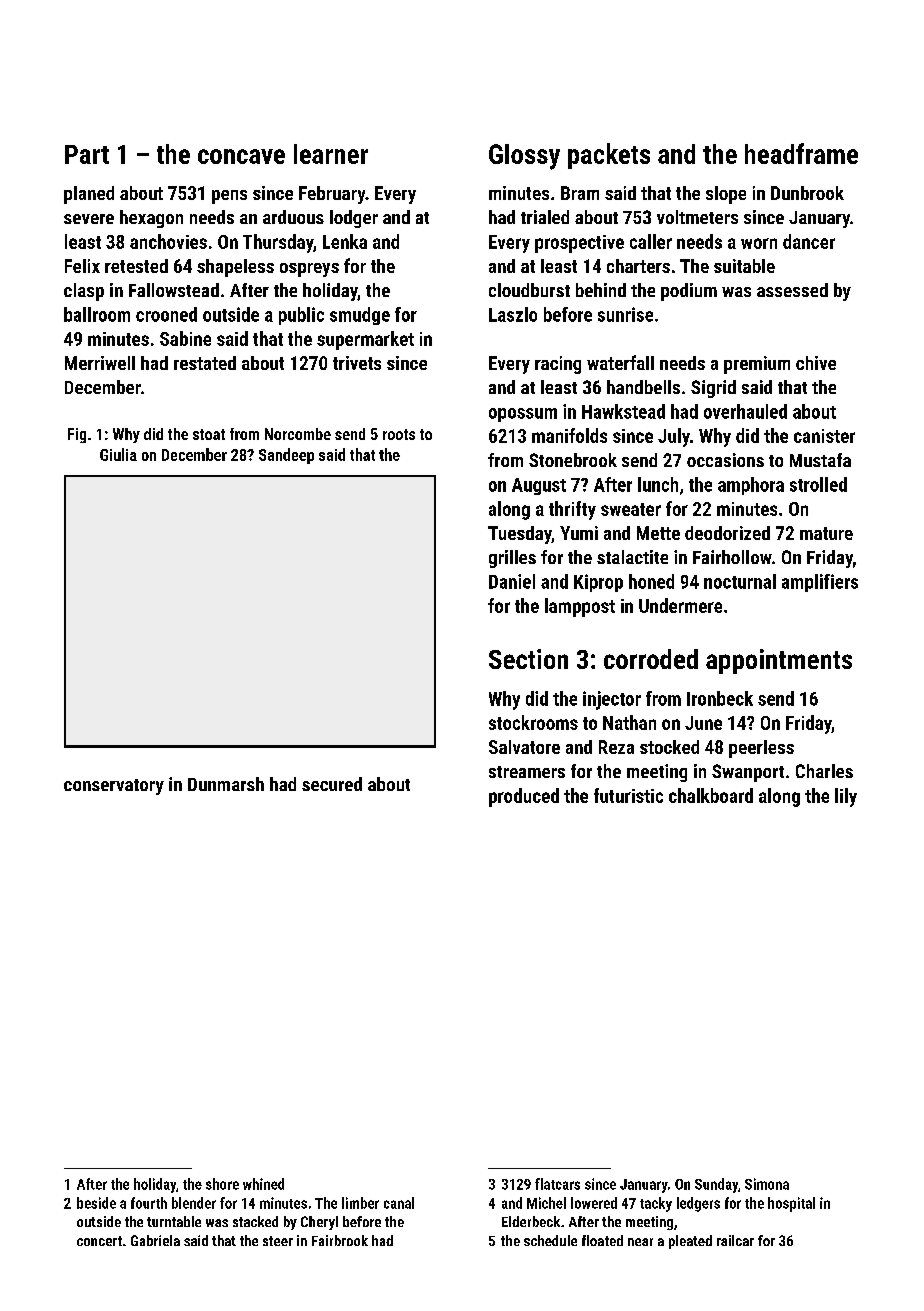 The image size is (924, 1311). Describe the element at coordinates (399, 1203) in the screenshot. I see `canal` at that location.
